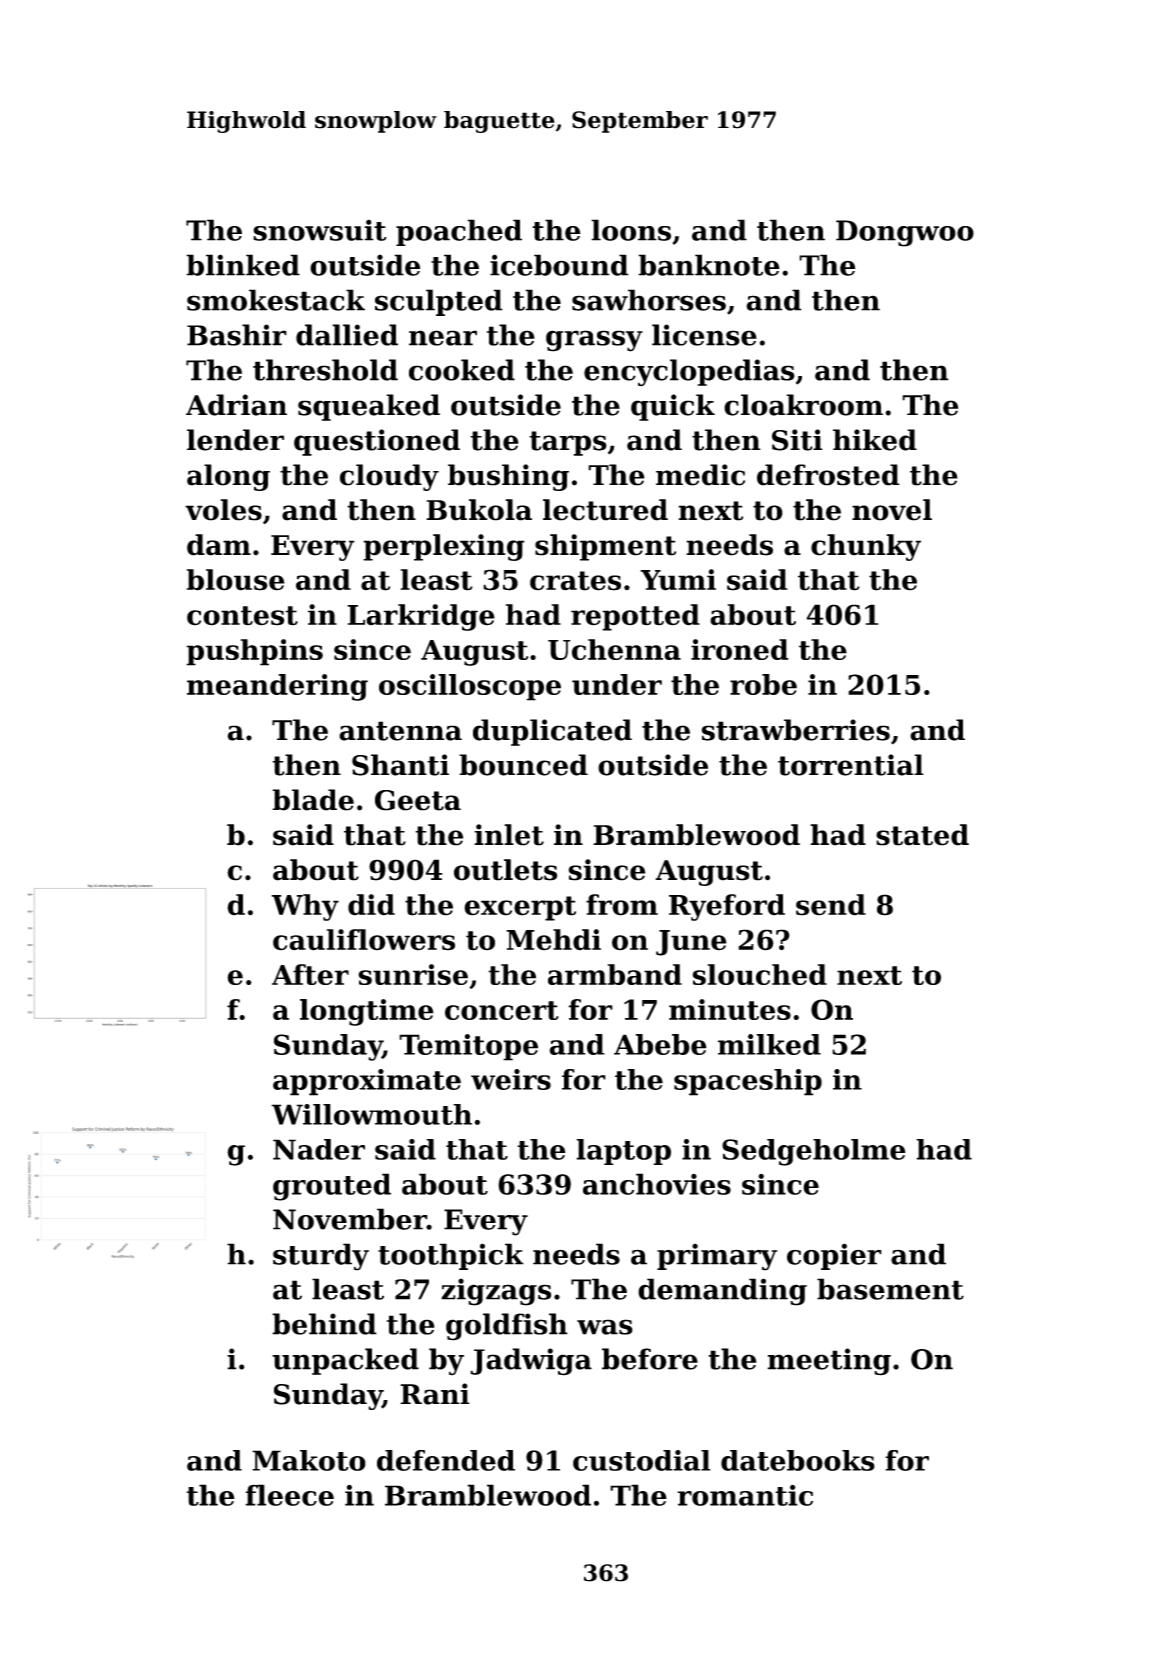 The height and width of the screenshot is (1654, 1165). I want to click on longtime, so click(367, 1012).
